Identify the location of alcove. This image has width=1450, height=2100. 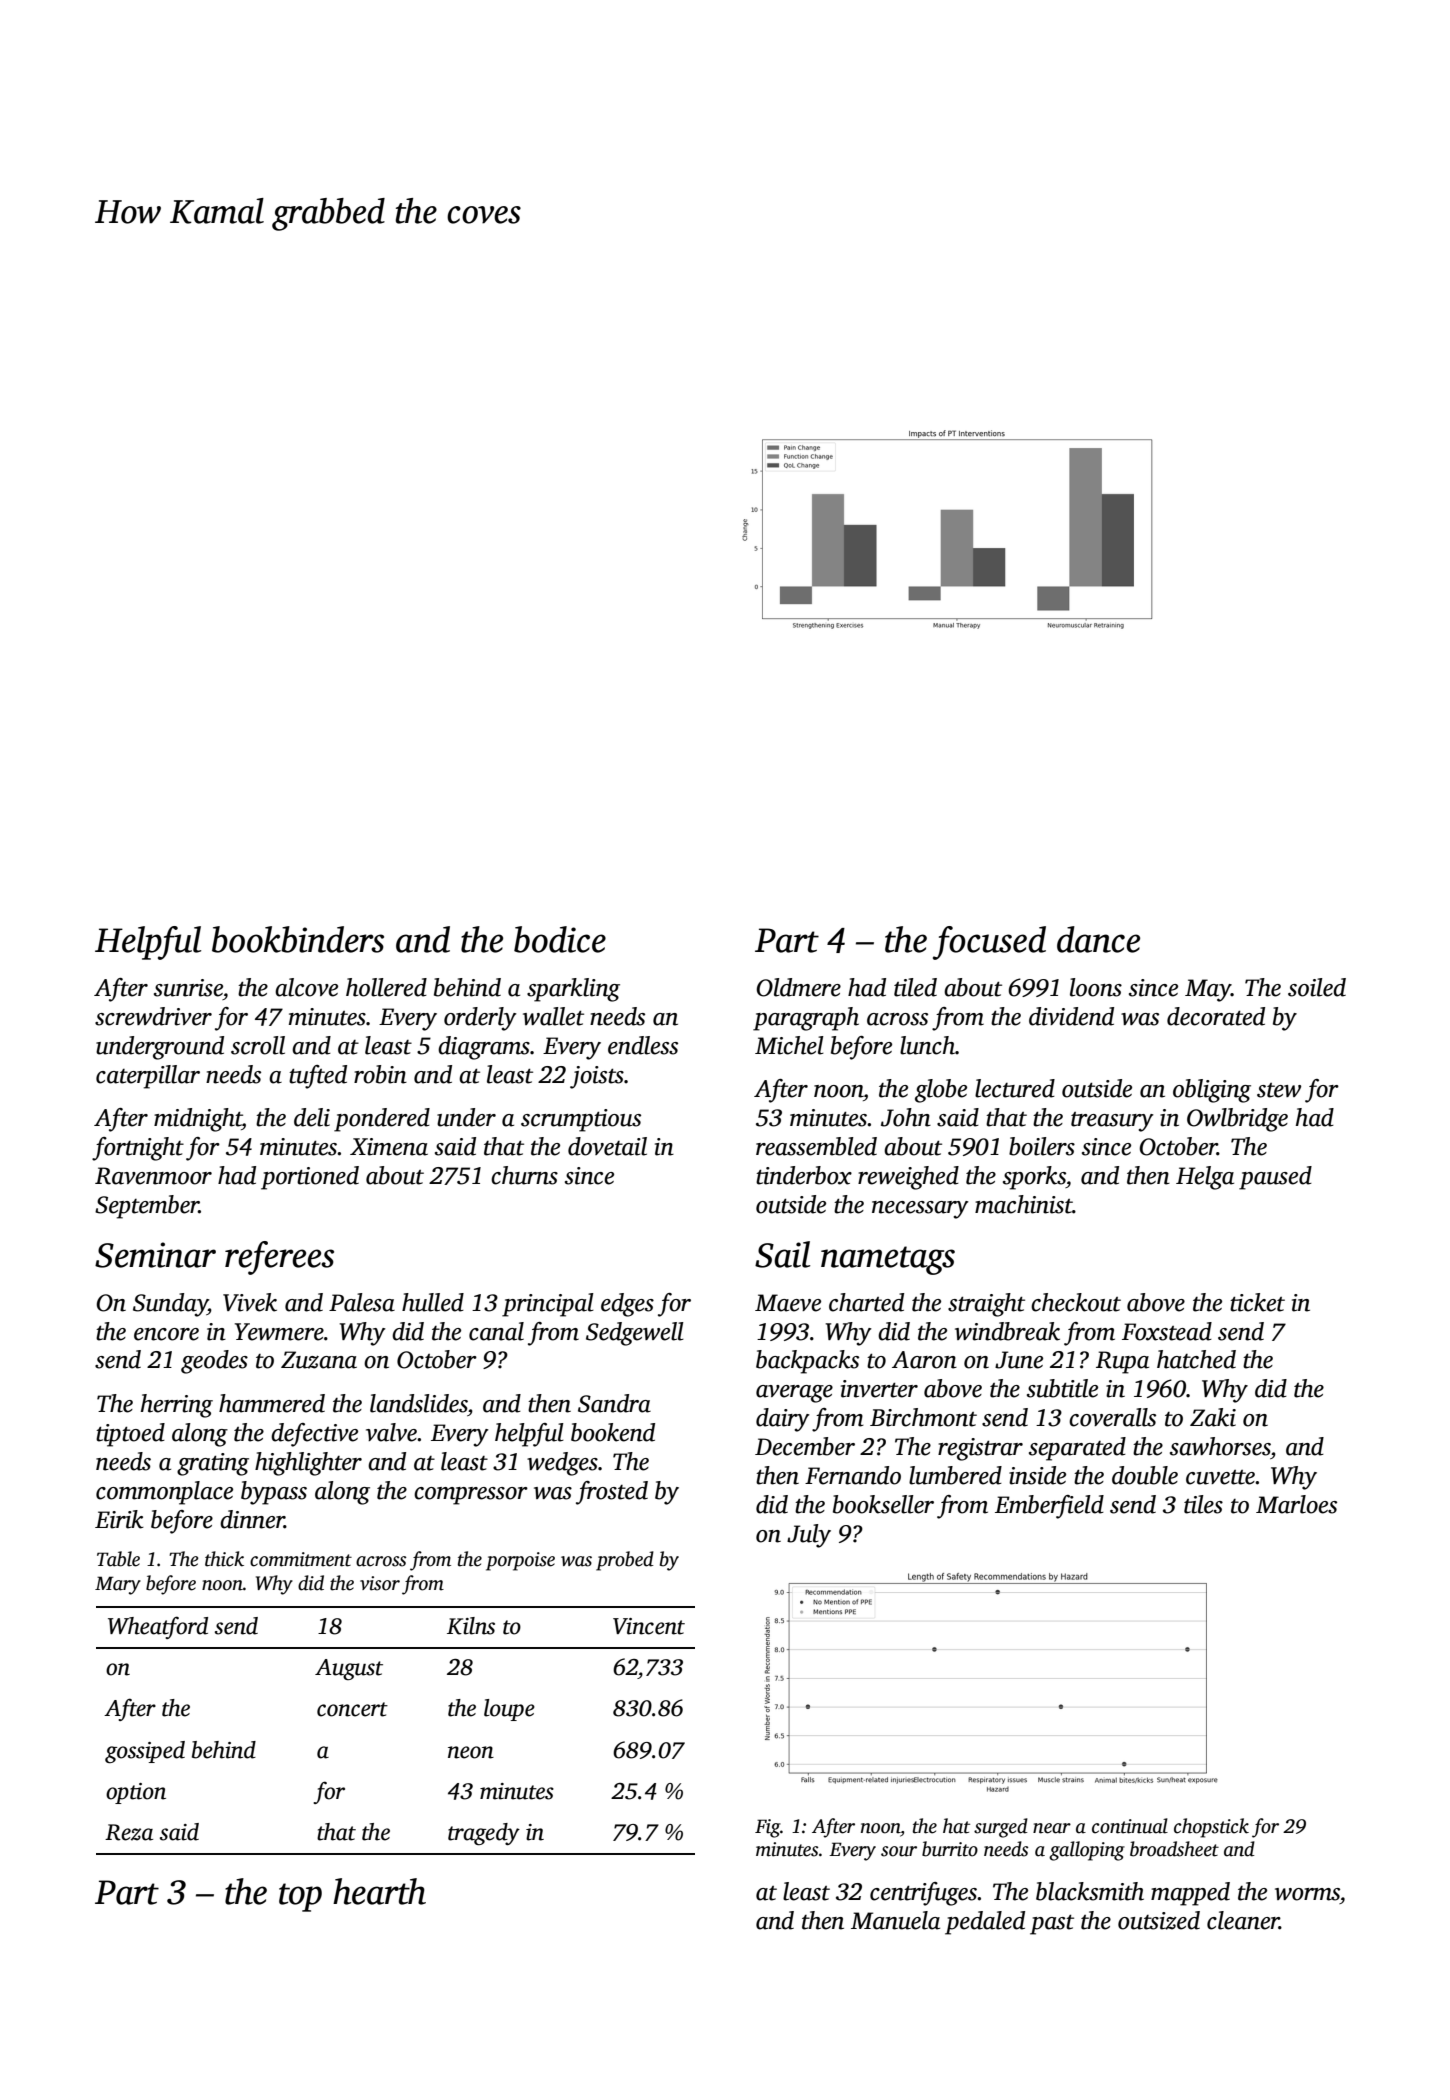
(306, 987).
